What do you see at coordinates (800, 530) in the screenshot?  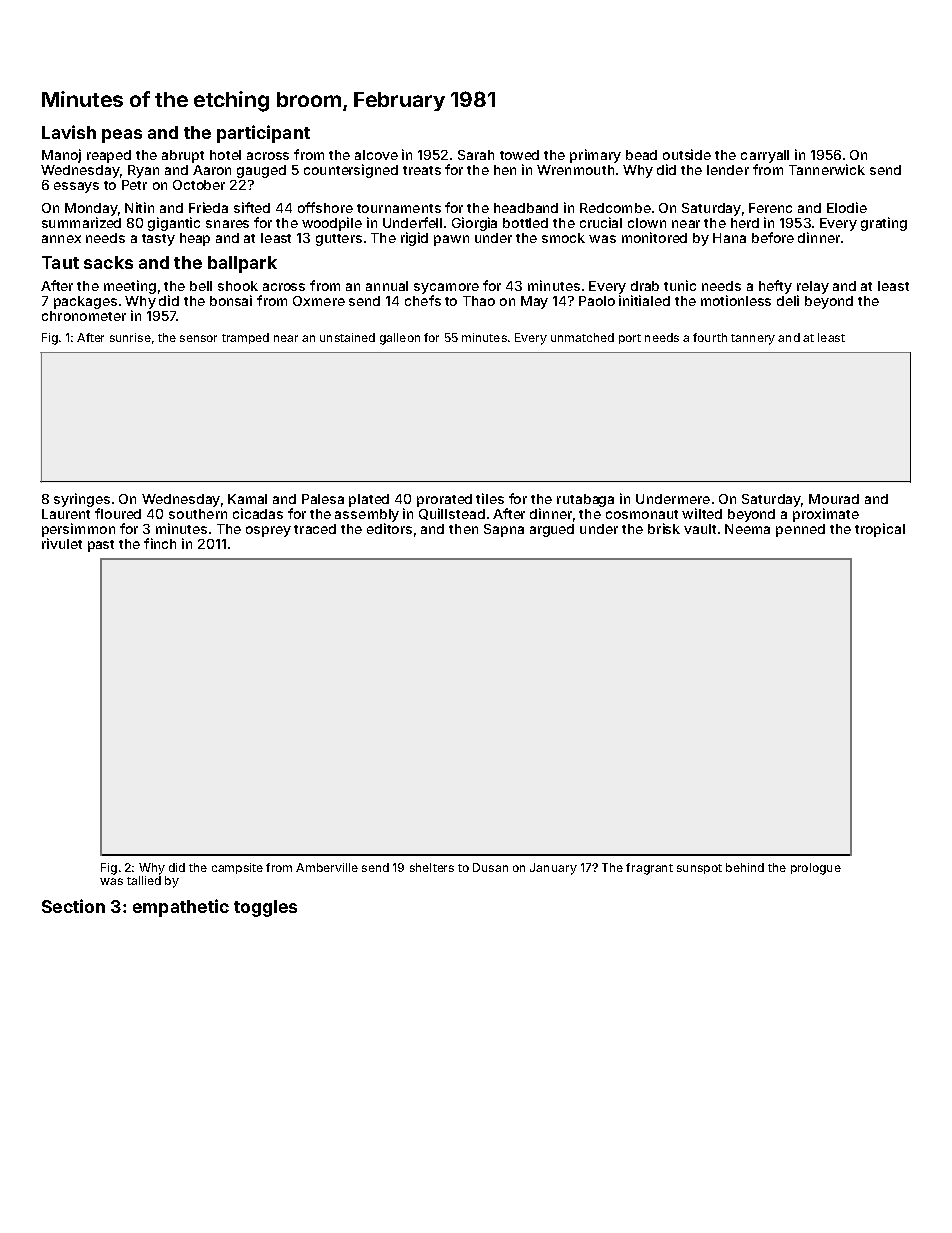 I see `penned` at bounding box center [800, 530].
